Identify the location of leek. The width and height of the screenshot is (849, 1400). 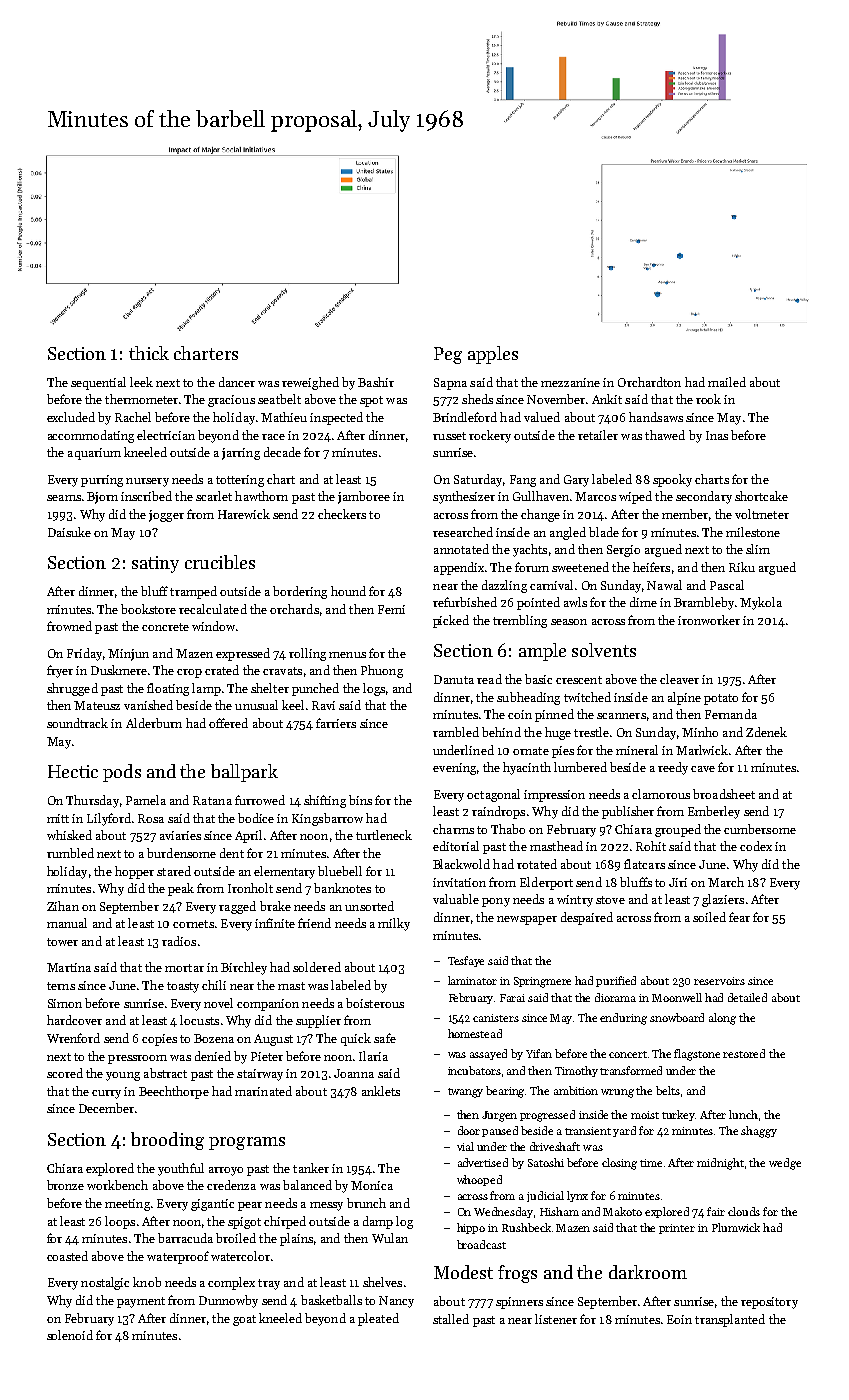
(141, 382).
